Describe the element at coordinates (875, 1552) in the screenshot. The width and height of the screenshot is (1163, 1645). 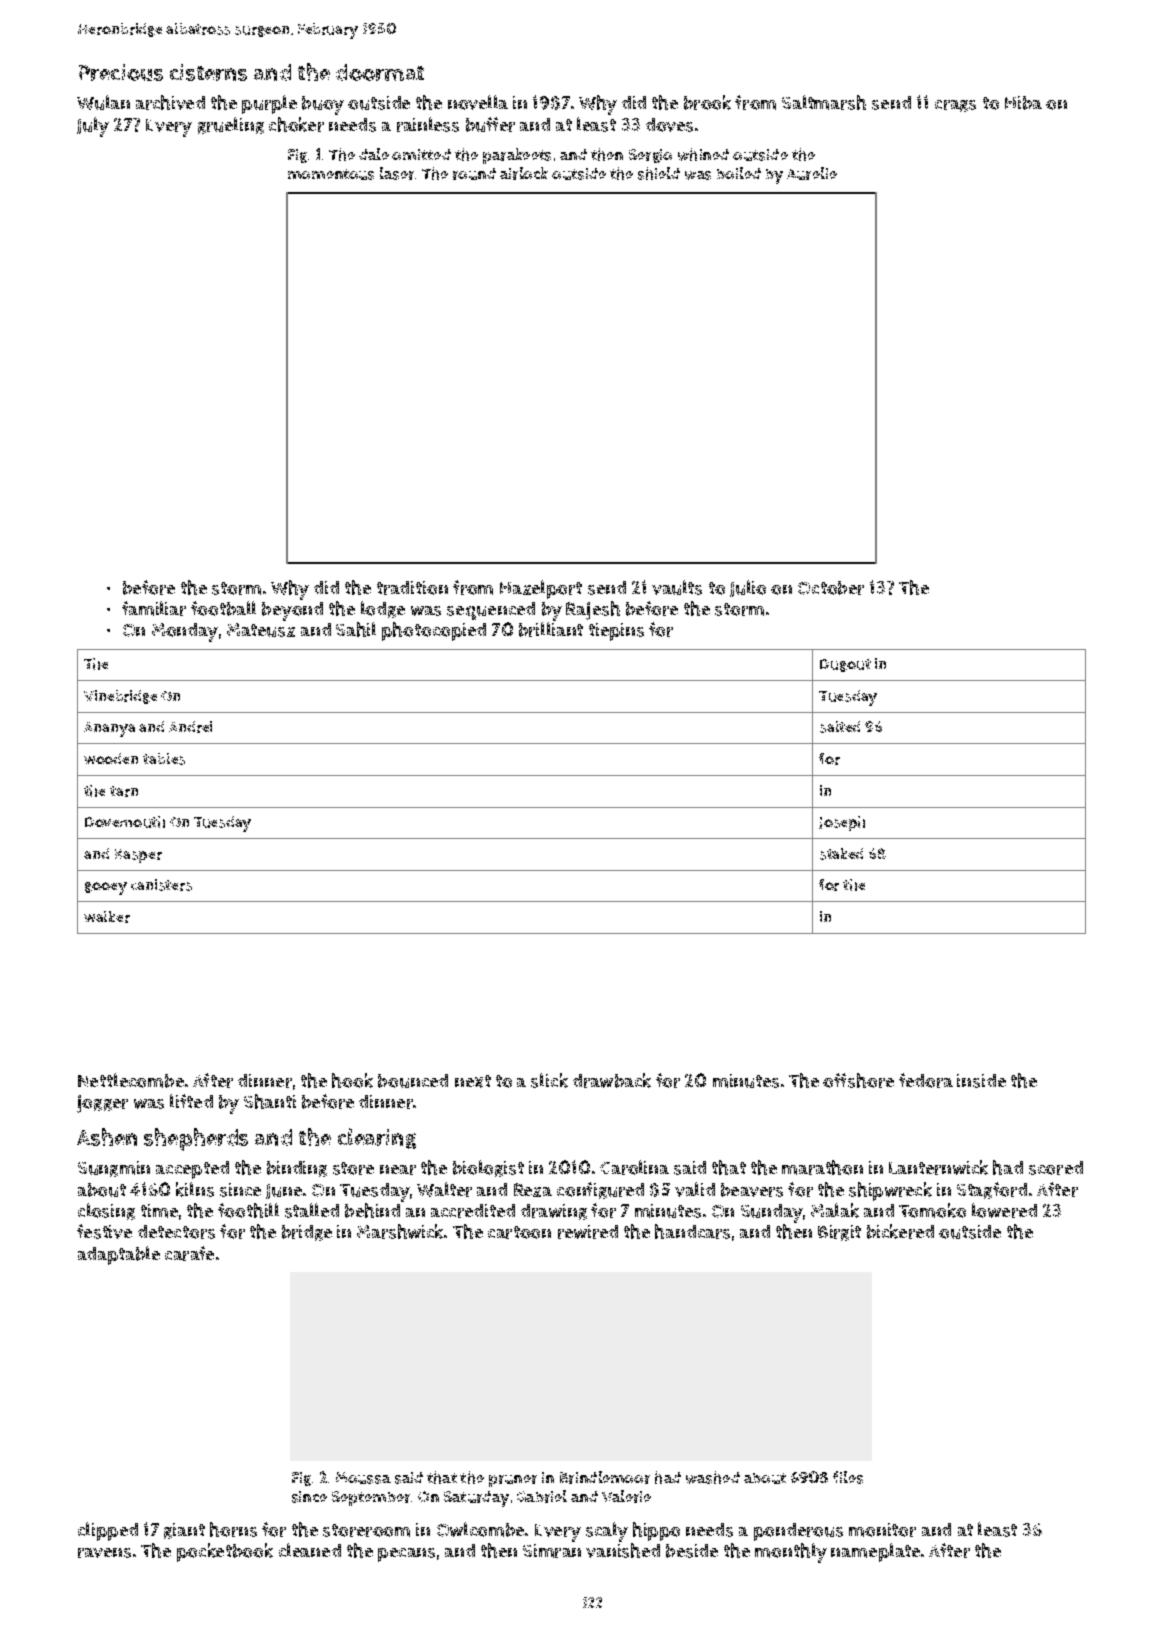
I see `nameplate` at that location.
